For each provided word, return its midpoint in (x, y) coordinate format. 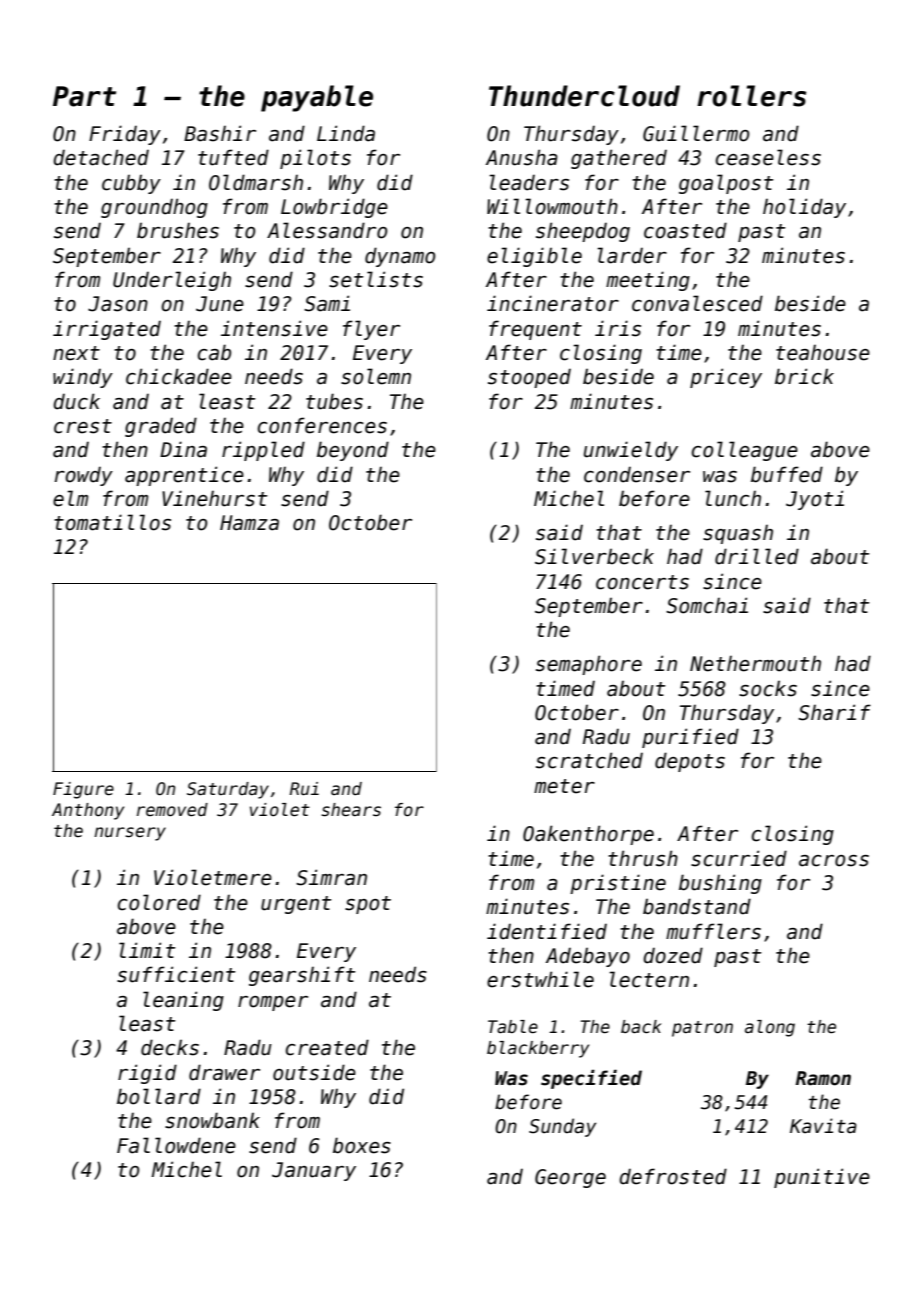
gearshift (302, 976)
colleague (745, 451)
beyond (353, 451)
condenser (637, 474)
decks (170, 1047)
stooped (529, 378)
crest (83, 426)
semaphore (589, 665)
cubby (131, 184)
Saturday (228, 790)
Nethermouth (755, 663)
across (834, 861)
